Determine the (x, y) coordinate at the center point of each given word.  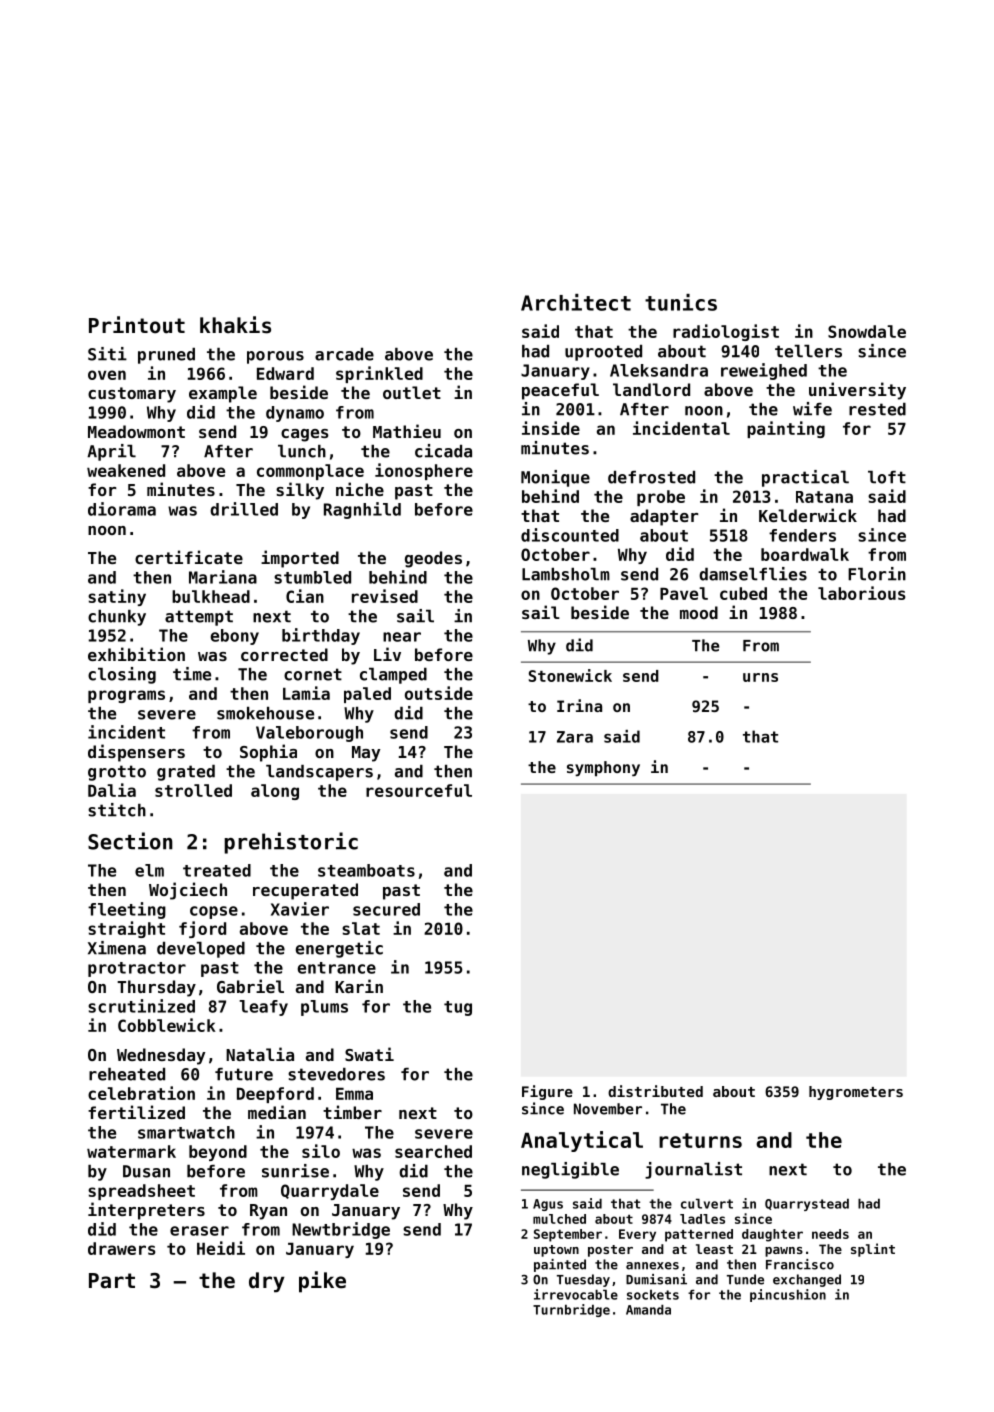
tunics (681, 302)
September (568, 1235)
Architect (576, 302)
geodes (433, 559)
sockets (653, 1295)
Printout (137, 325)
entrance (337, 968)
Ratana (824, 497)
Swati (369, 1054)
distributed (655, 1091)
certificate (189, 557)
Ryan (268, 1212)
